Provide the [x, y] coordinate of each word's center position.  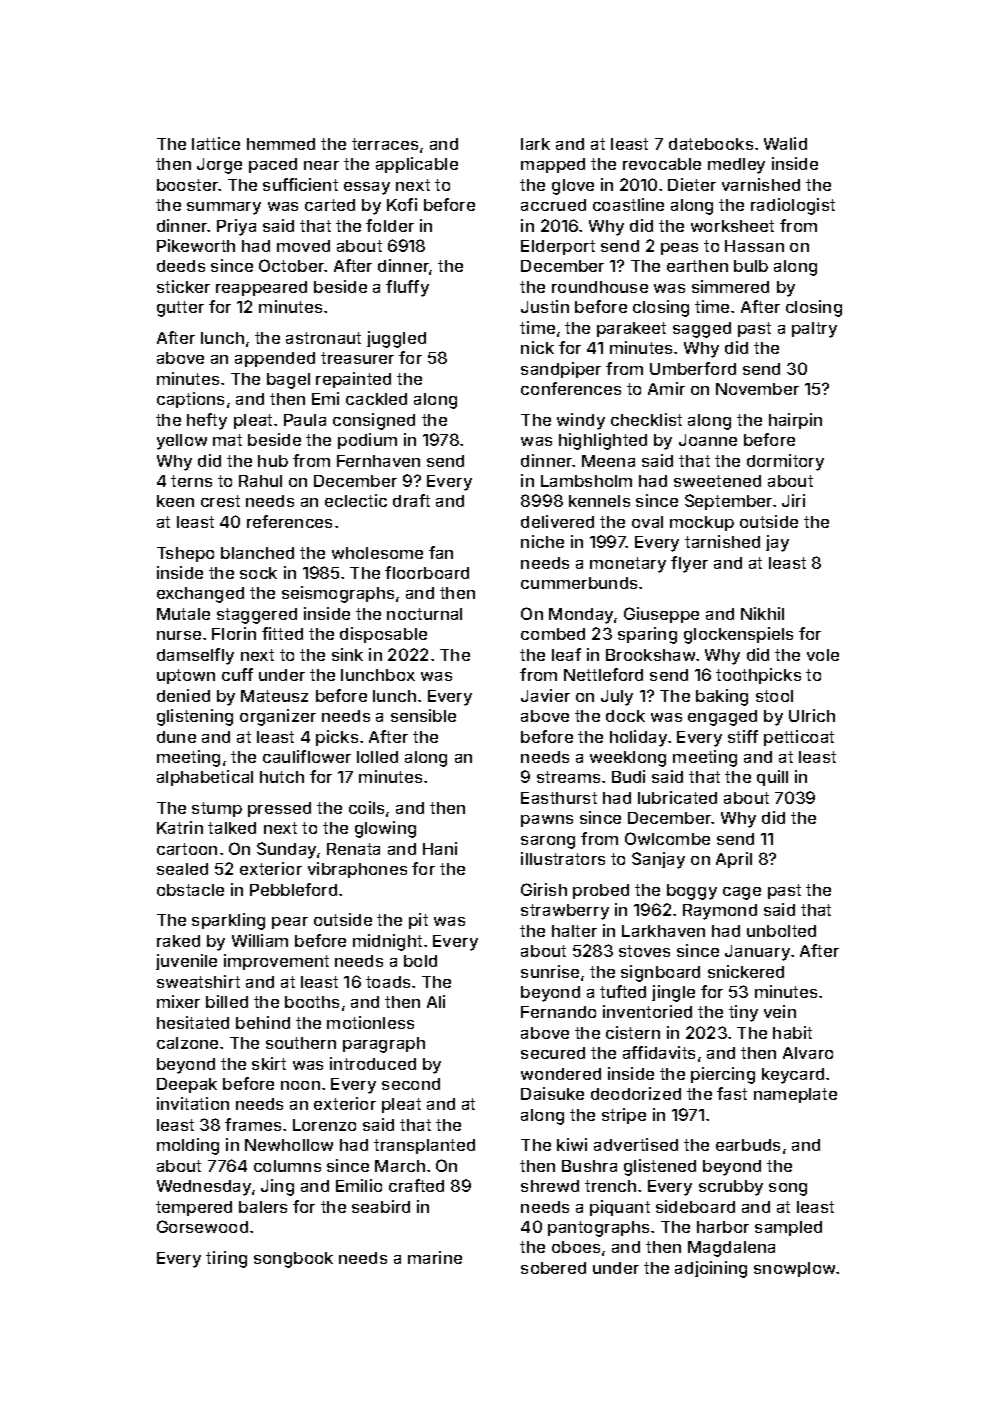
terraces [385, 144]
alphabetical [205, 778]
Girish [544, 889]
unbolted [781, 931]
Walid [785, 143]
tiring [226, 1259]
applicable [417, 165]
